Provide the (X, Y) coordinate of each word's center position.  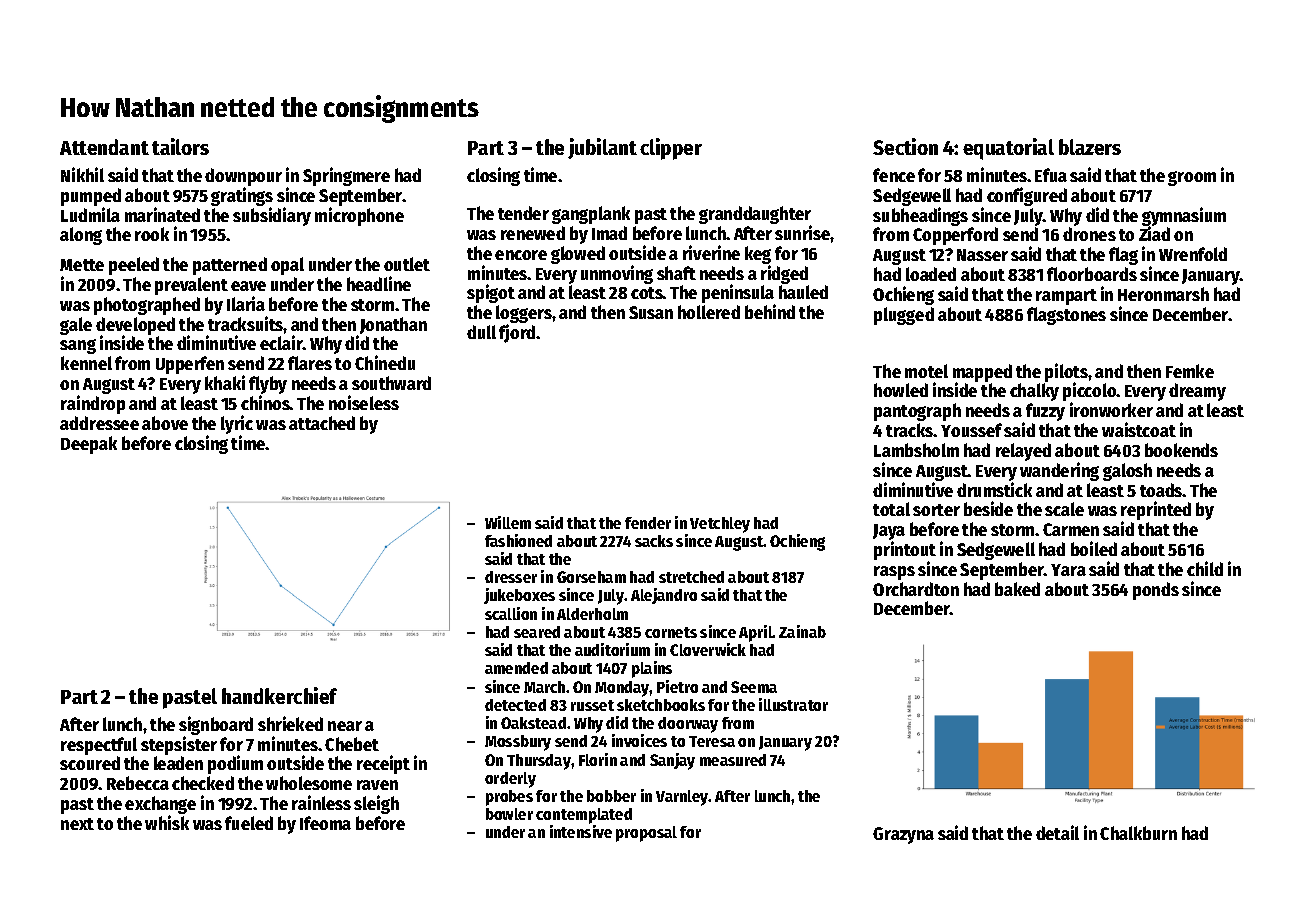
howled (901, 390)
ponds (1156, 591)
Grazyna (903, 835)
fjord (517, 333)
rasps (894, 573)
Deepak (89, 445)
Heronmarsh (1163, 294)
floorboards (1092, 274)
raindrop (93, 404)
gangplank (591, 215)
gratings (242, 196)
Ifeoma (325, 823)
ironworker (1111, 410)
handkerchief (279, 695)
